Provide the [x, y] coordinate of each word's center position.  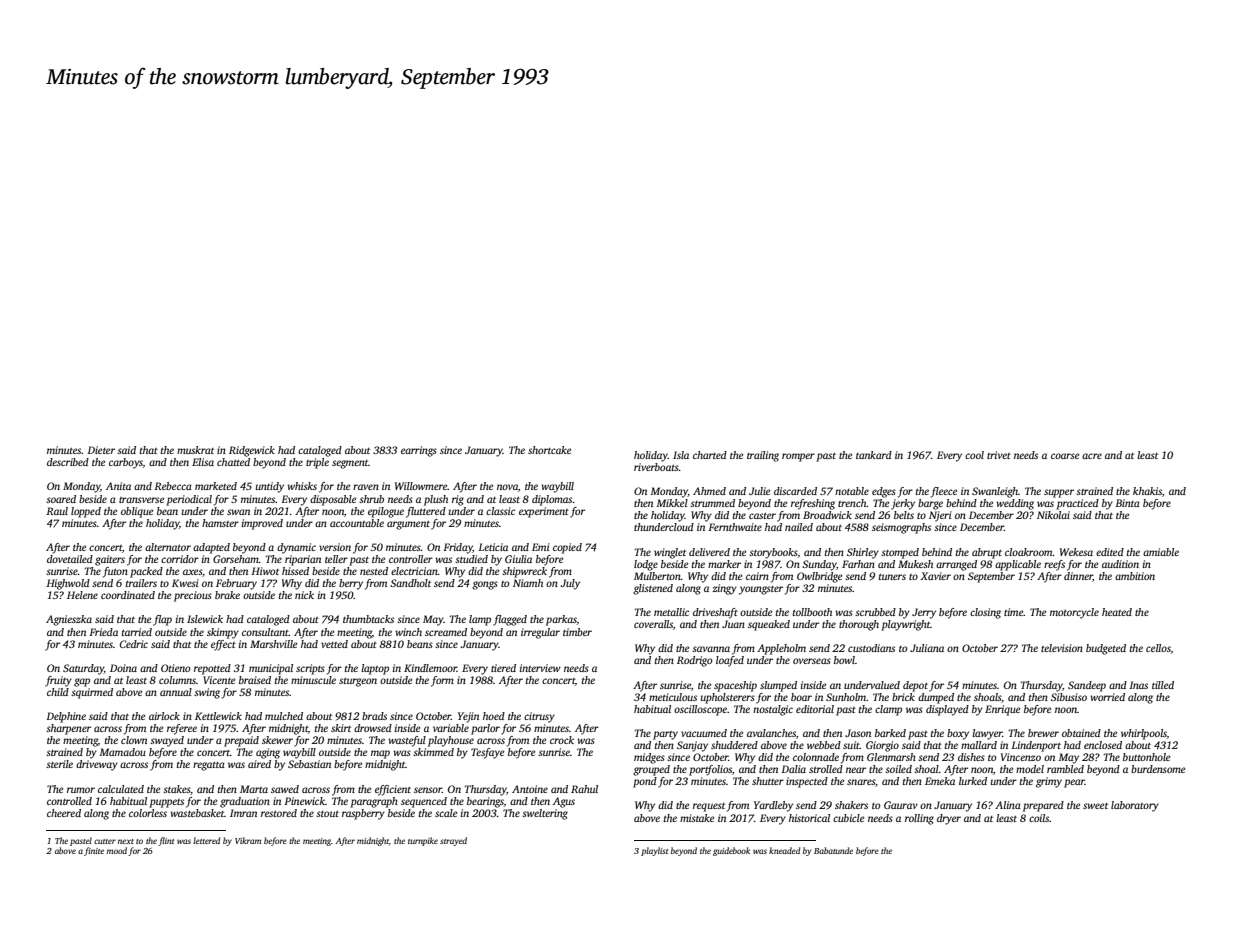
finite [94, 851]
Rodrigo [694, 661]
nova [507, 487]
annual [176, 692]
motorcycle [1074, 613]
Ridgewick [252, 451]
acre [1092, 456]
